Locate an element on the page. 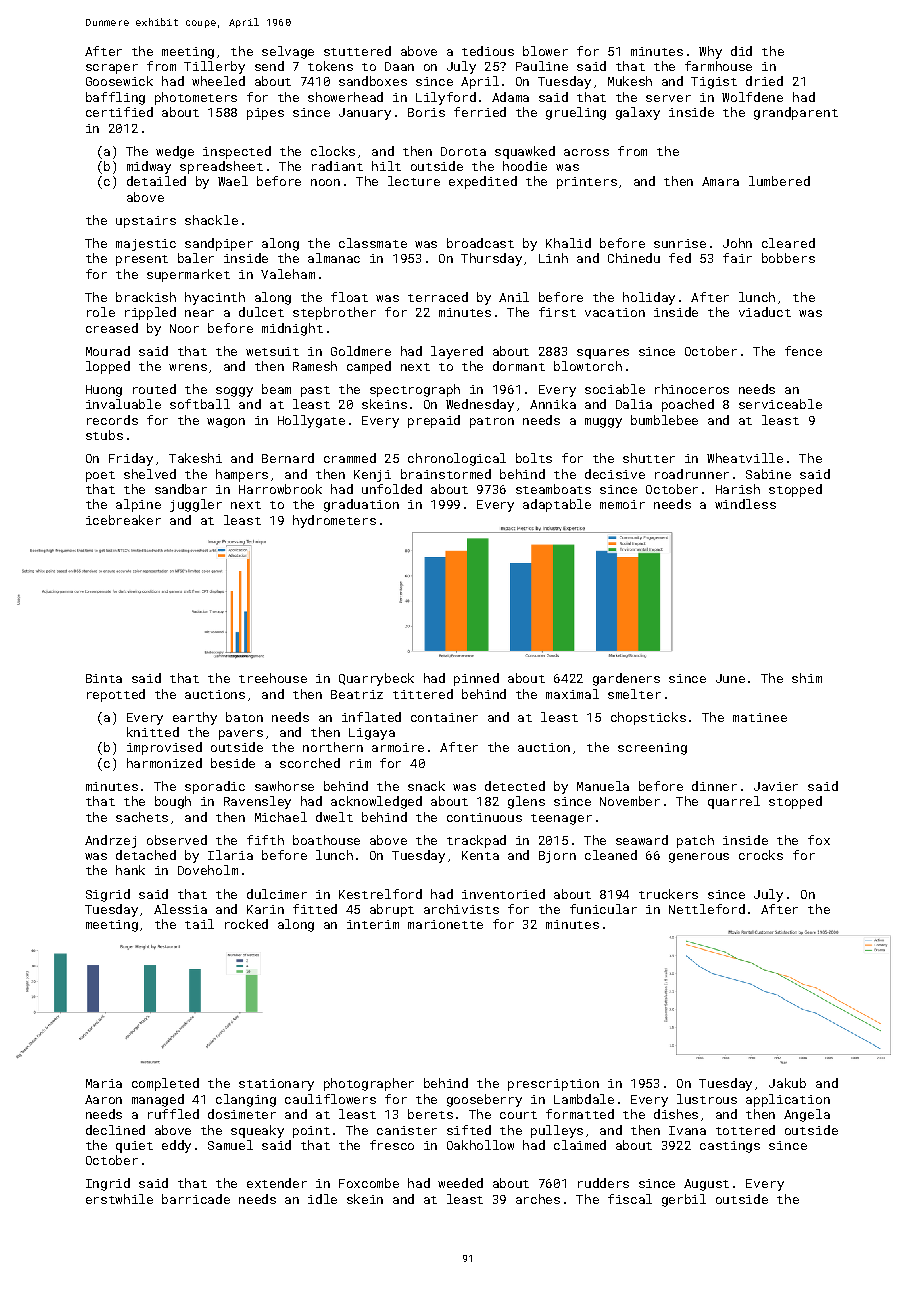  Tillerby is located at coordinates (214, 67).
